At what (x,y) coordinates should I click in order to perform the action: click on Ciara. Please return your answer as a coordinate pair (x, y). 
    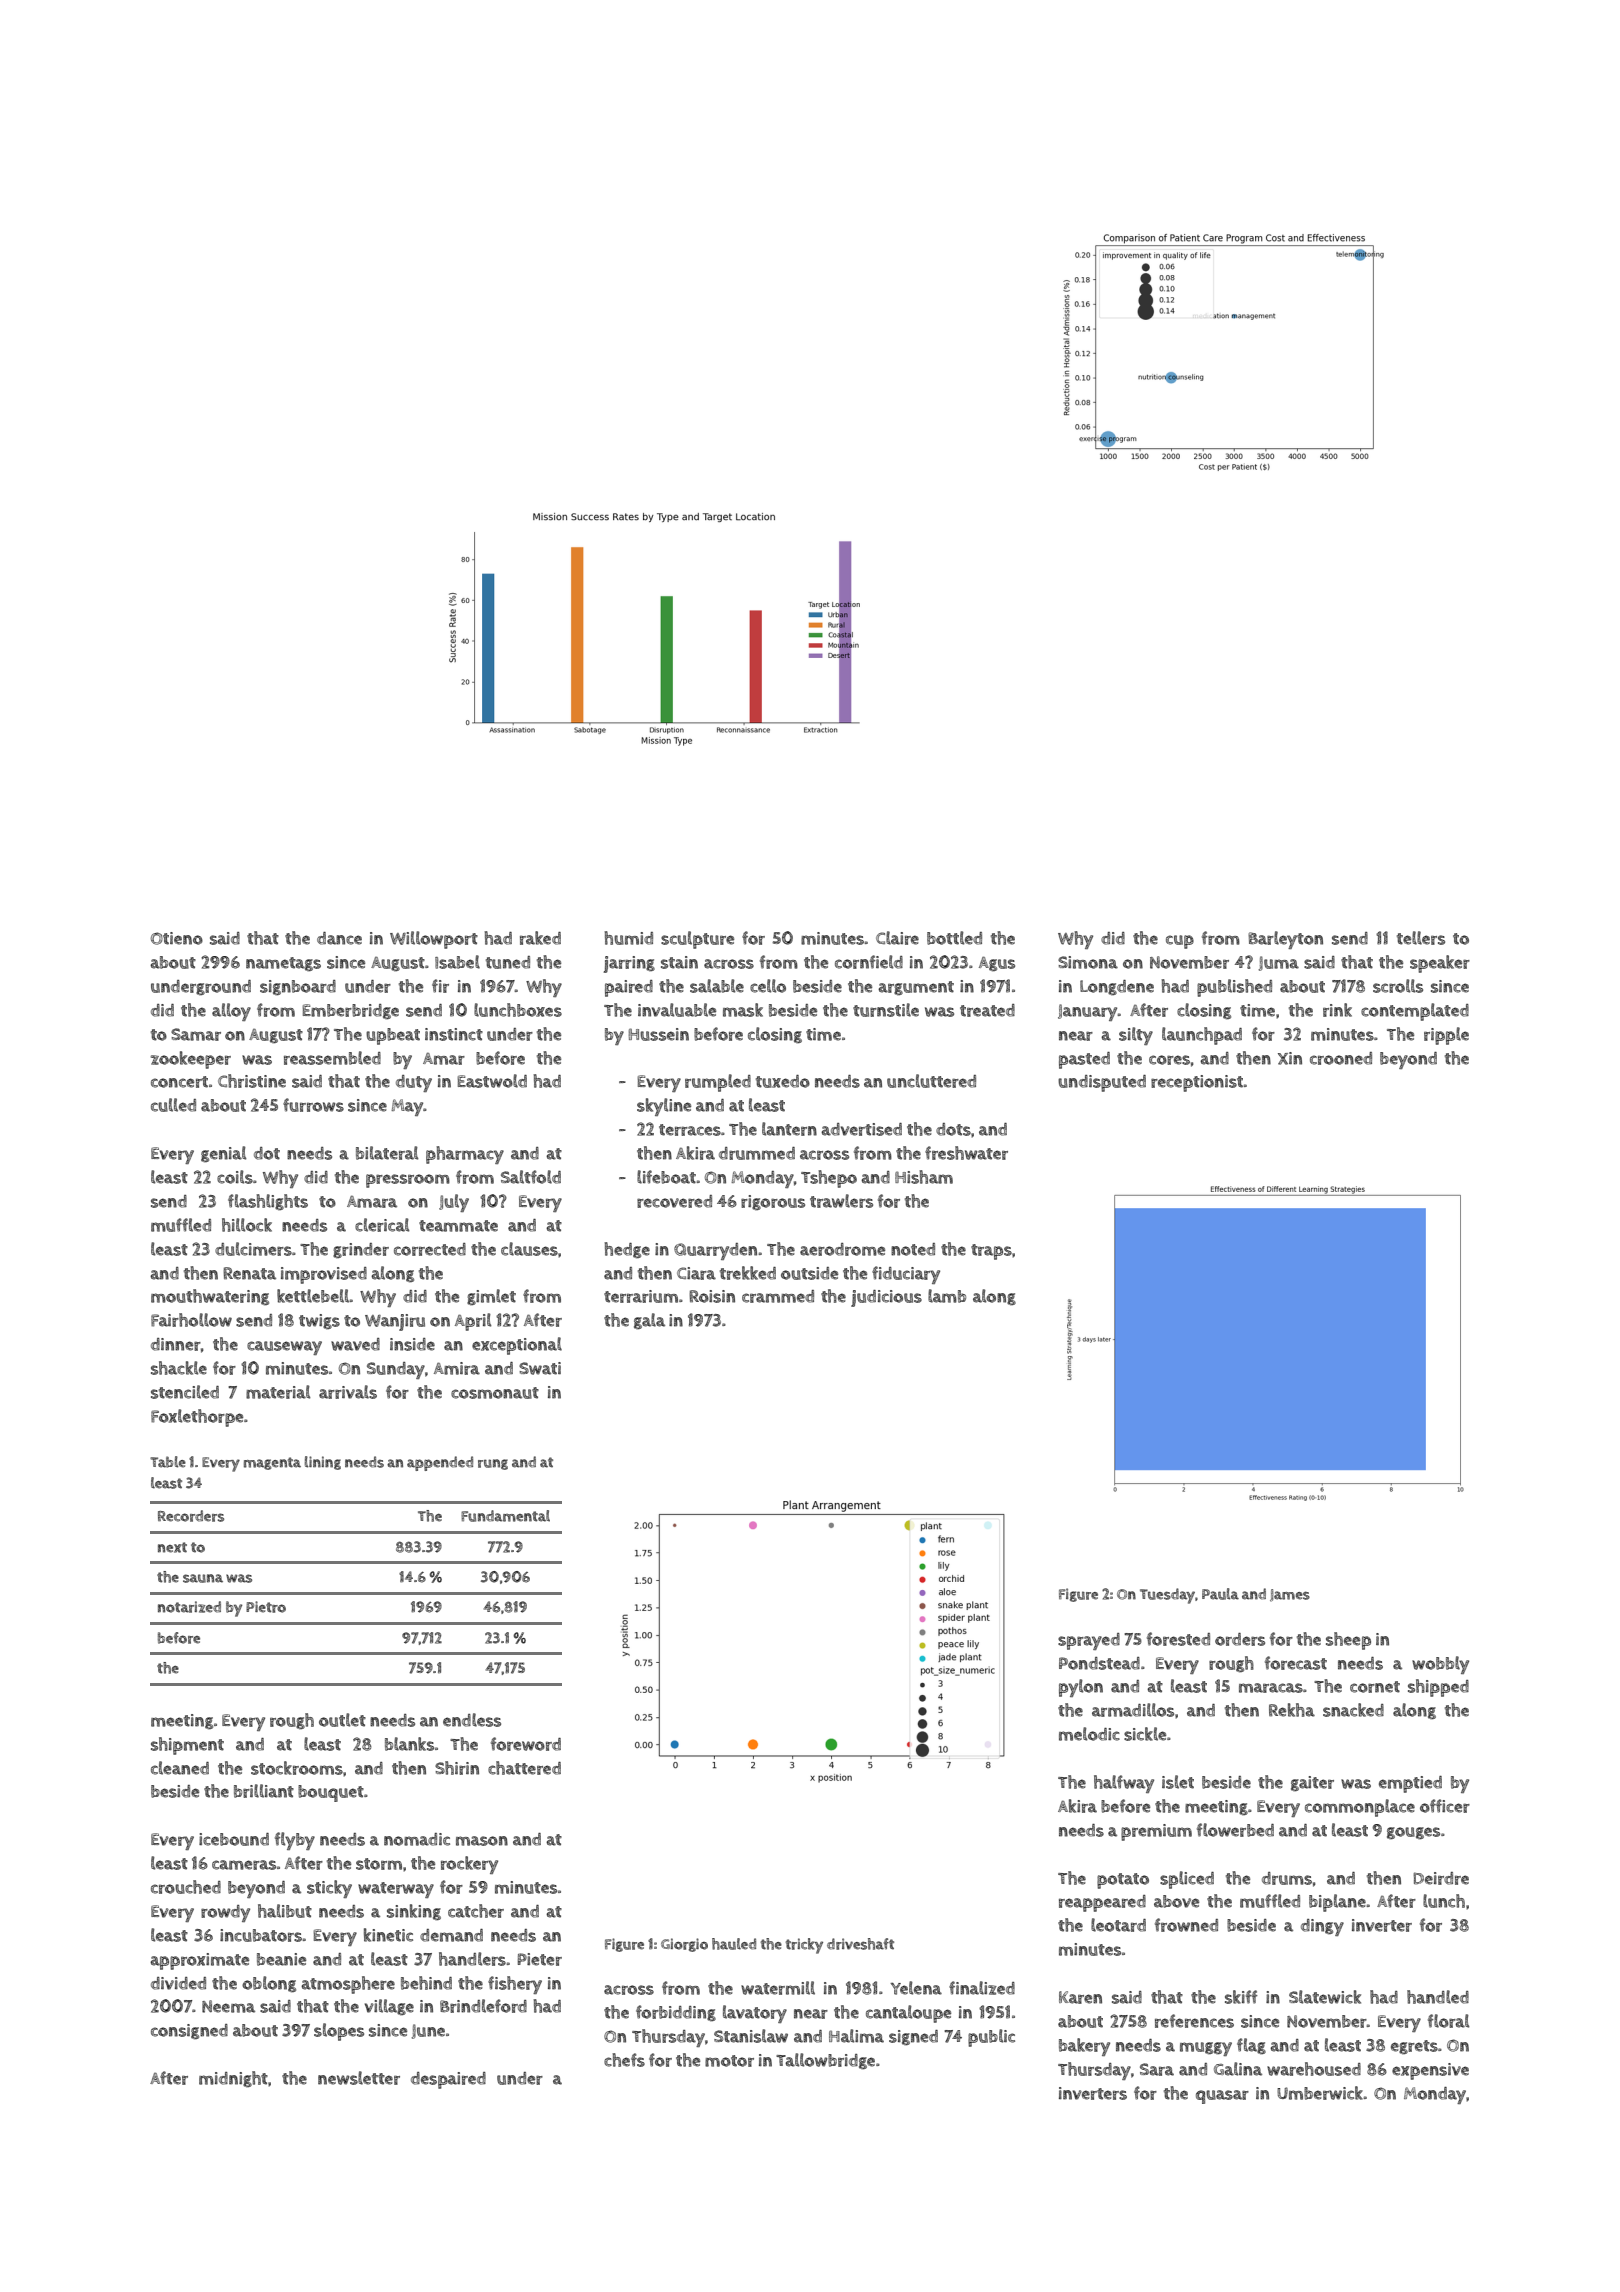
    Looking at the image, I should click on (696, 1273).
